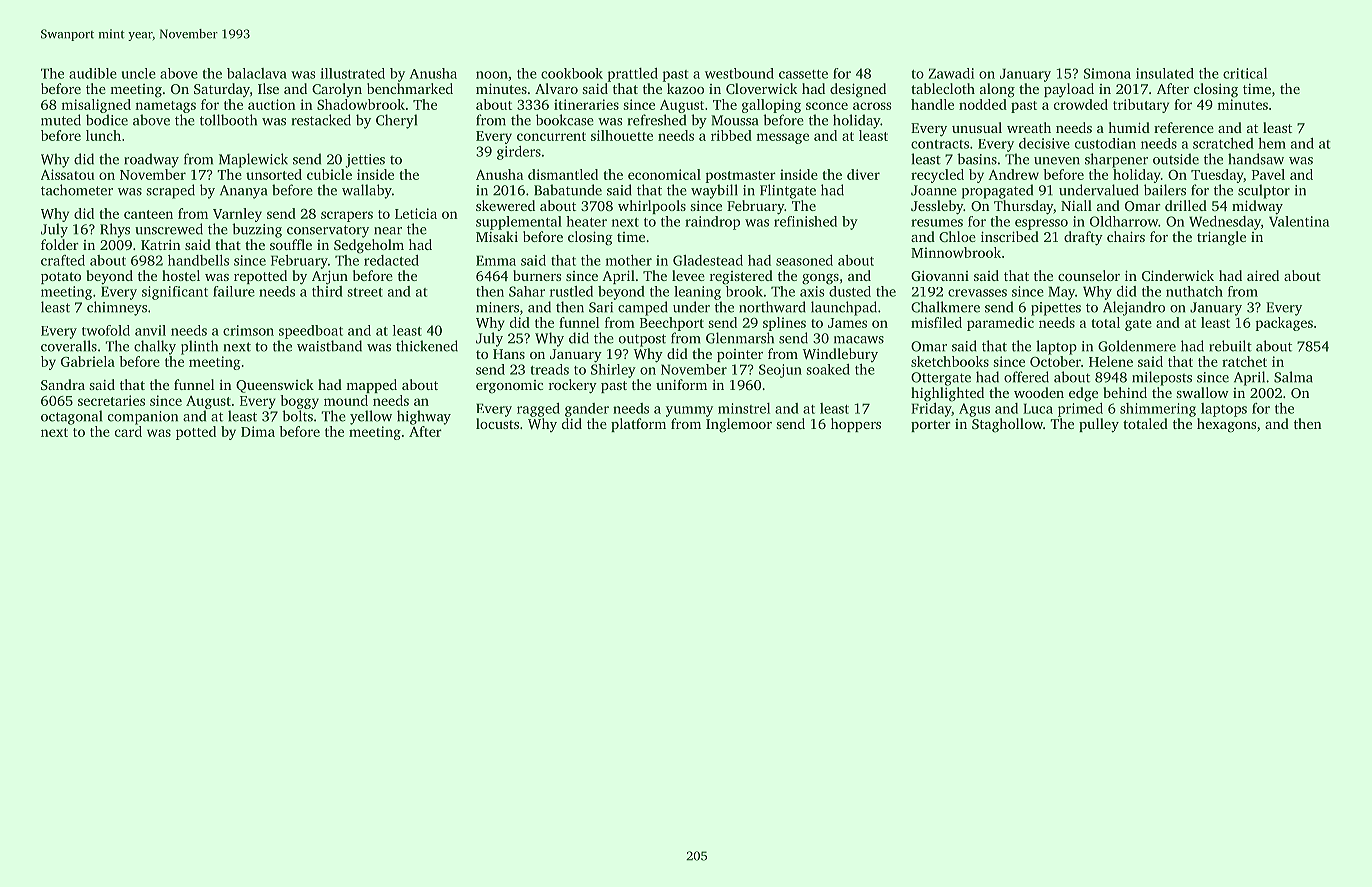  I want to click on waistband, so click(329, 346).
